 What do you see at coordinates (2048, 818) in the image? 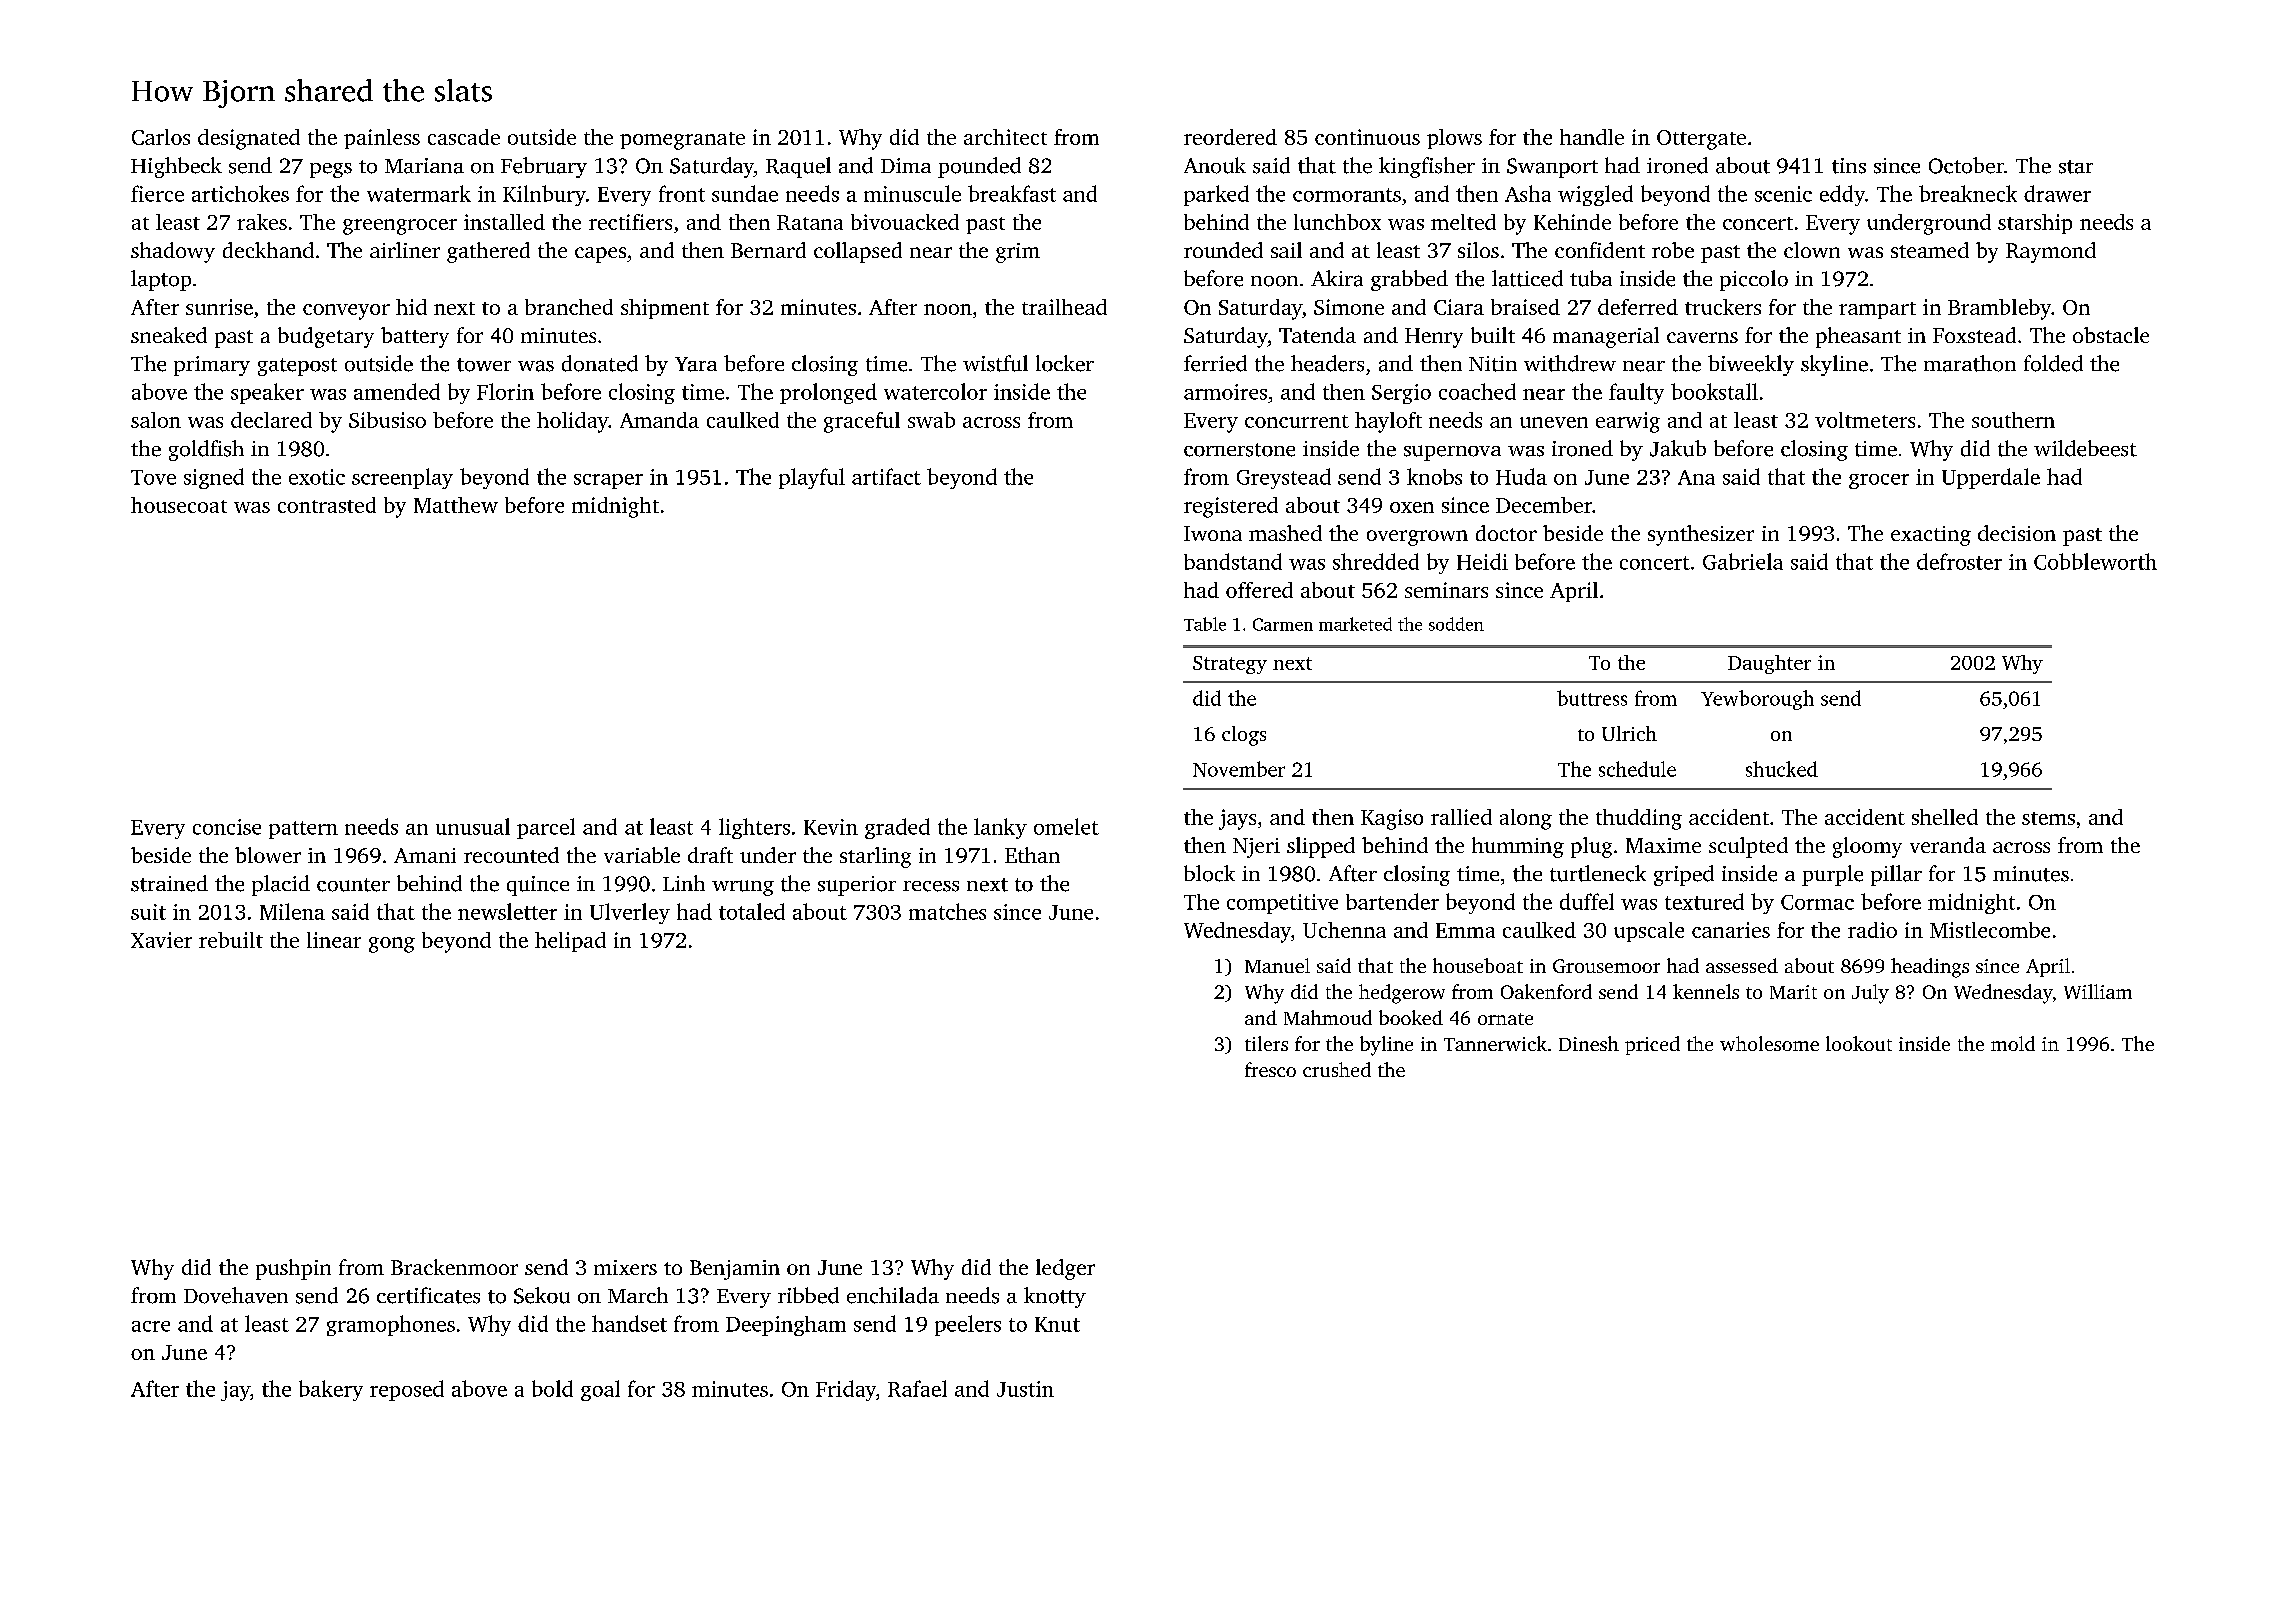
I see `stems` at bounding box center [2048, 818].
